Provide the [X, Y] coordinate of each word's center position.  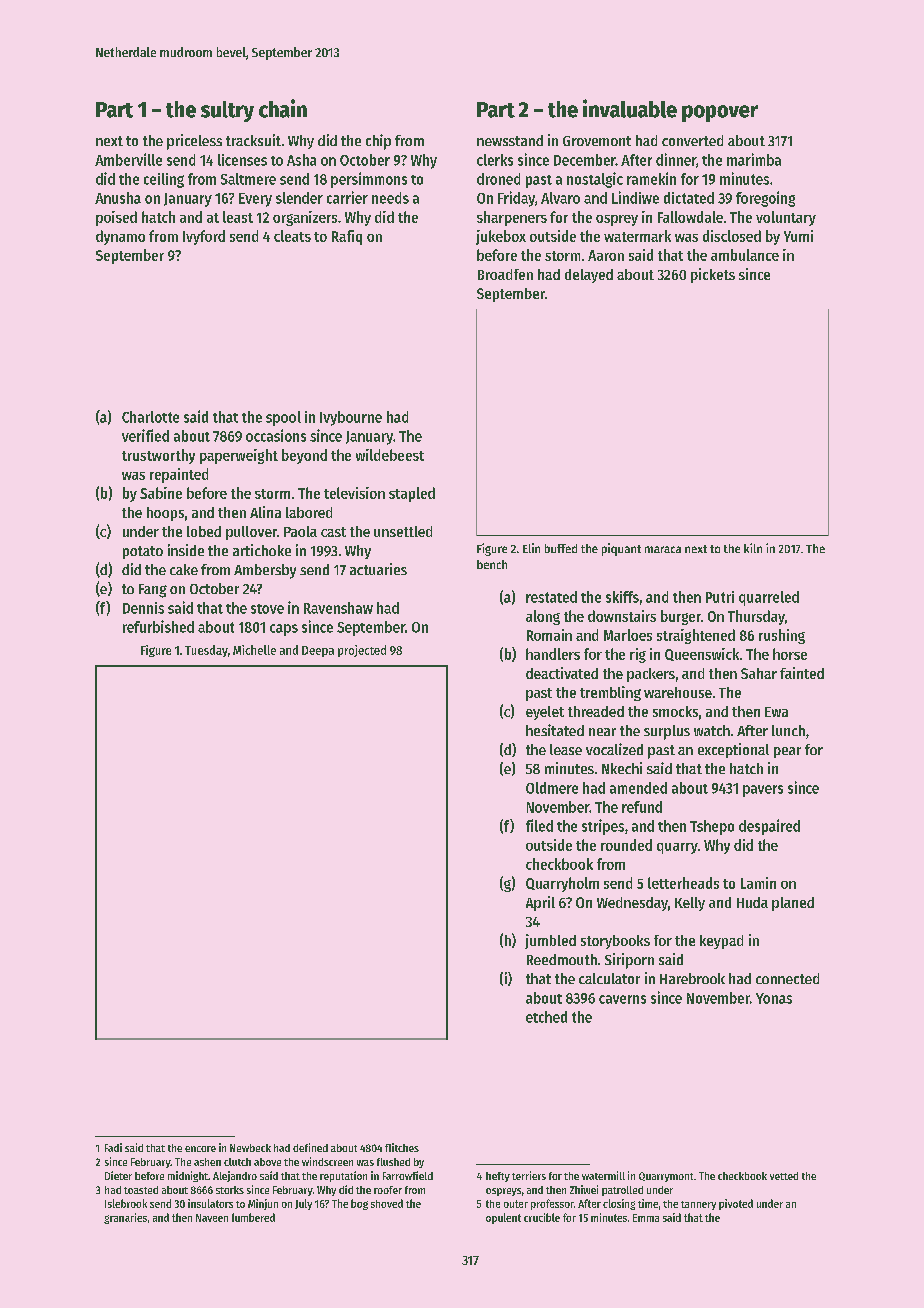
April [540, 903]
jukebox [501, 237]
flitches [402, 1147]
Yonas [774, 998]
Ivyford [204, 237]
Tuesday [206, 651]
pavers [763, 791]
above [267, 1162]
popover [720, 113]
